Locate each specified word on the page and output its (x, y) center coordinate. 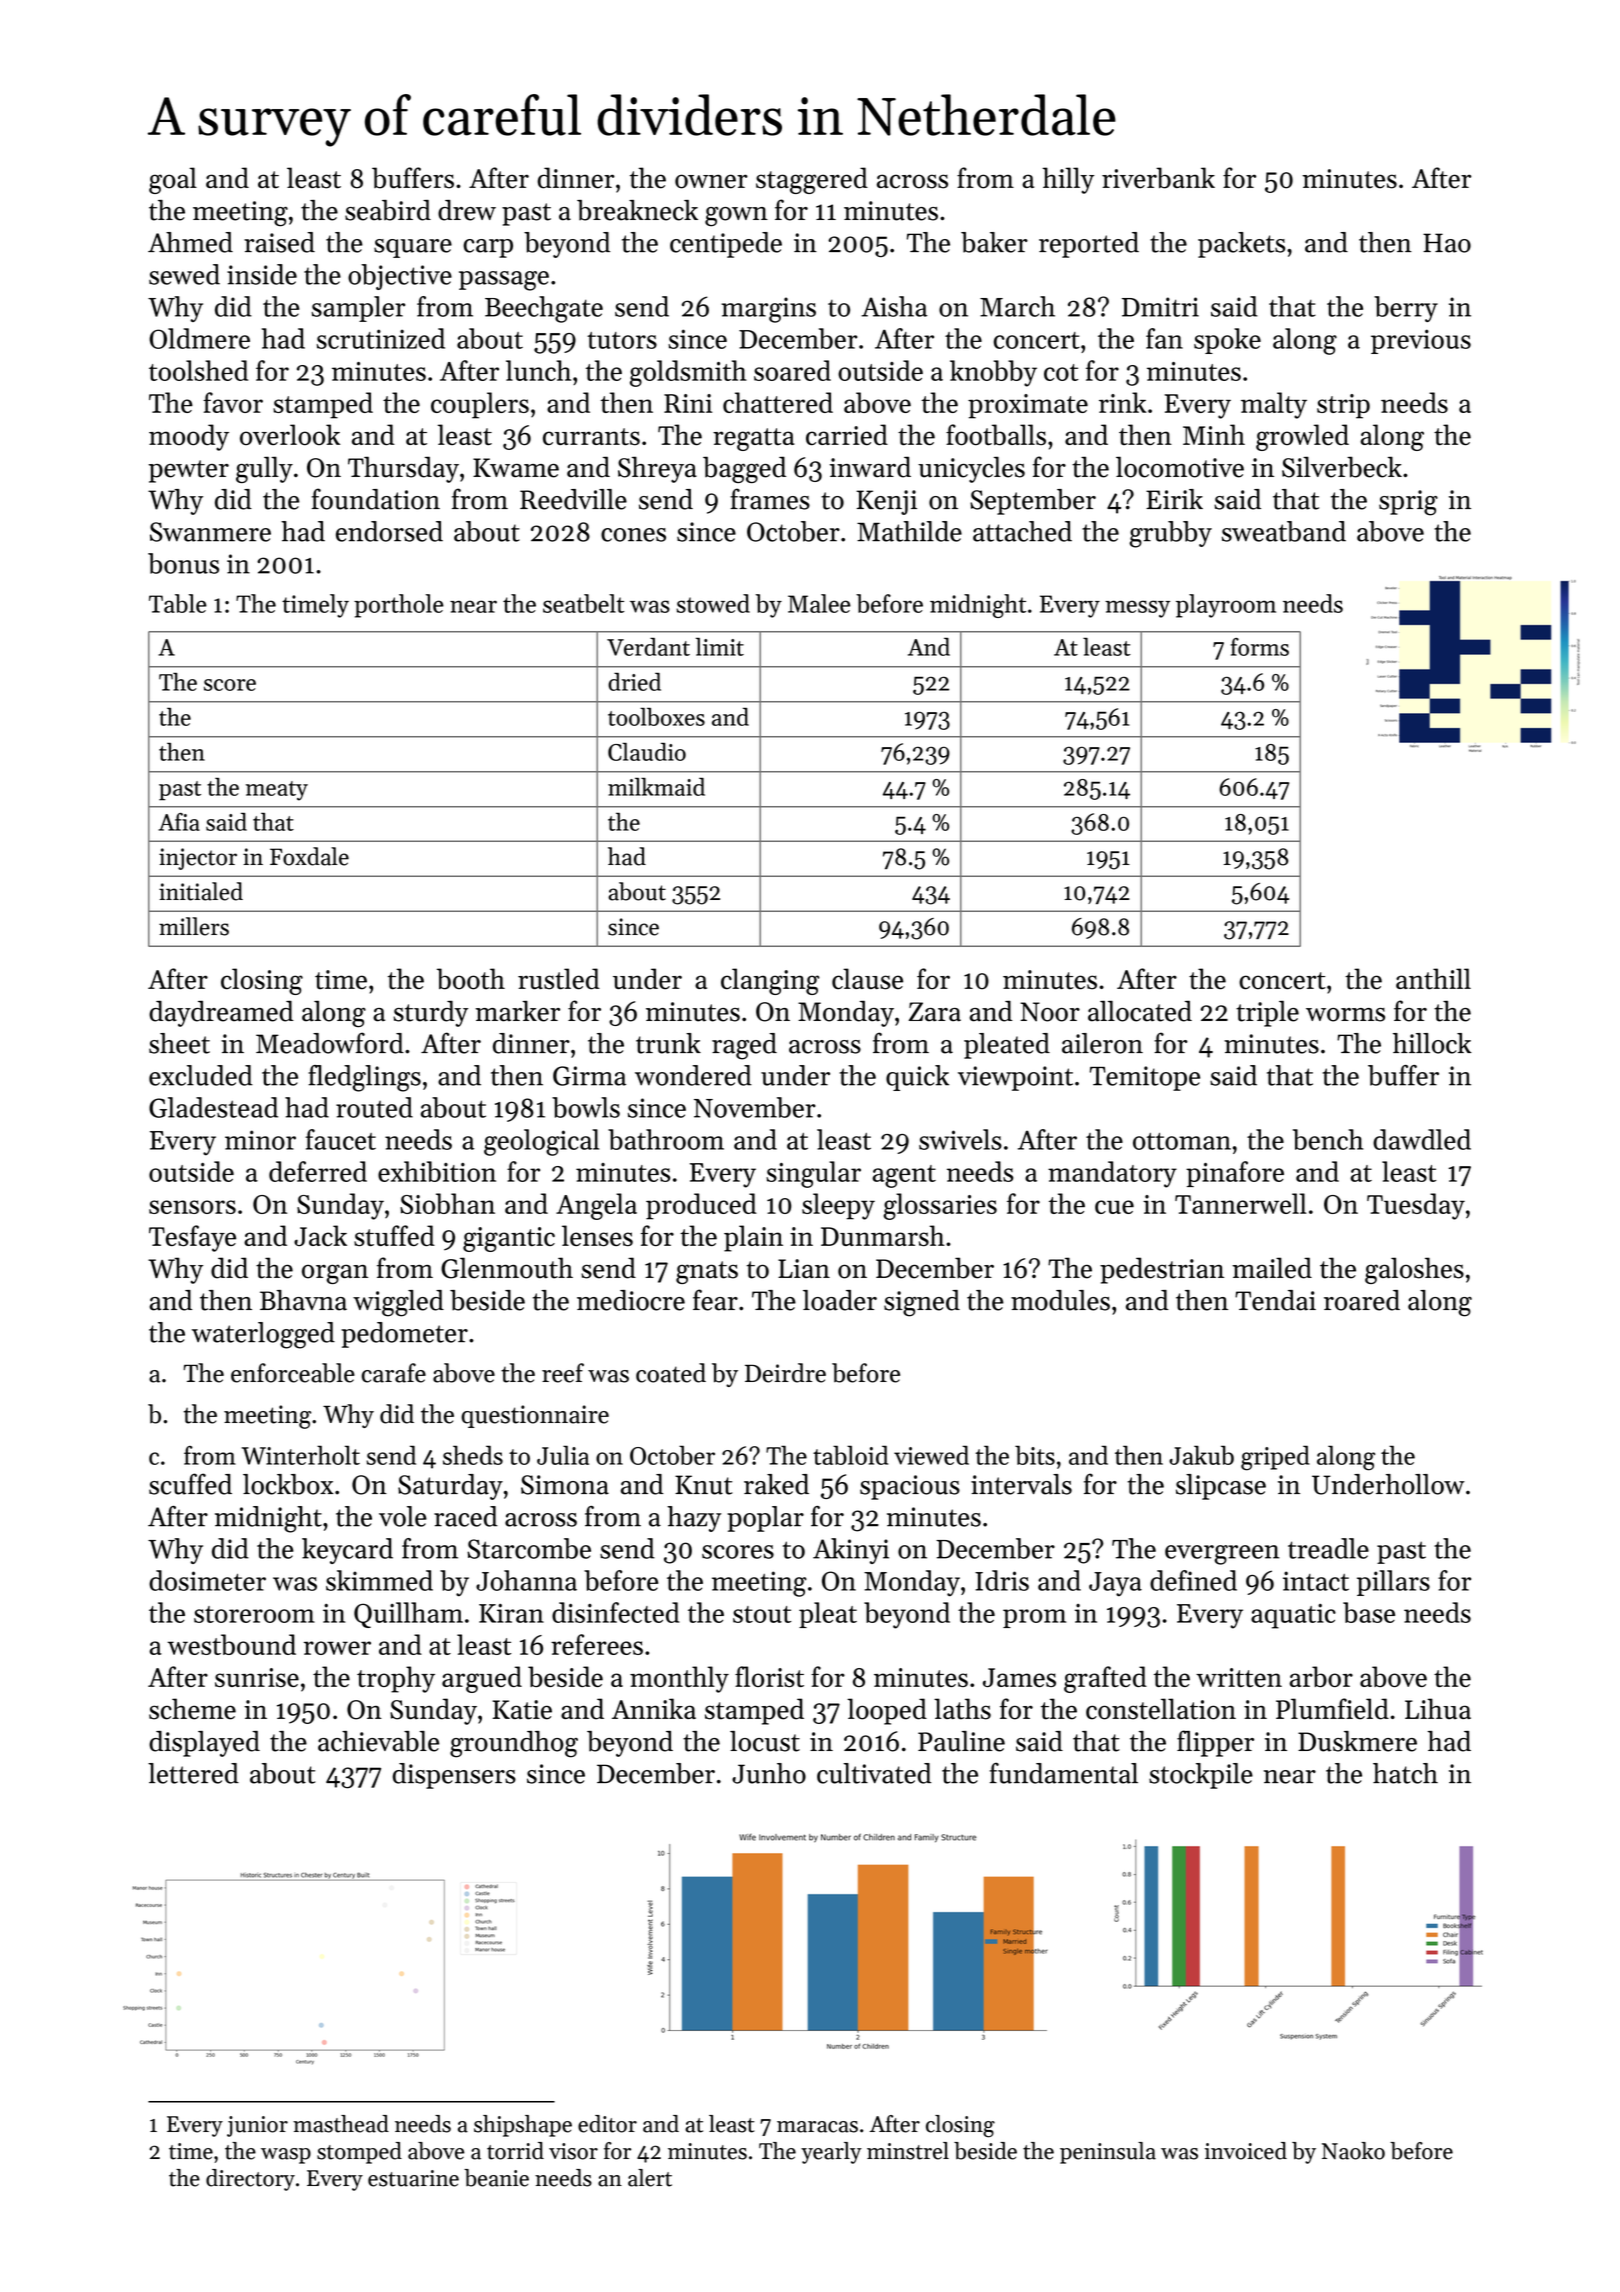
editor (607, 2124)
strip (1343, 406)
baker (994, 242)
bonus (183, 563)
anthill (1433, 979)
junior (257, 2126)
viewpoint (1015, 1078)
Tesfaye (192, 1238)
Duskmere (1357, 1741)
